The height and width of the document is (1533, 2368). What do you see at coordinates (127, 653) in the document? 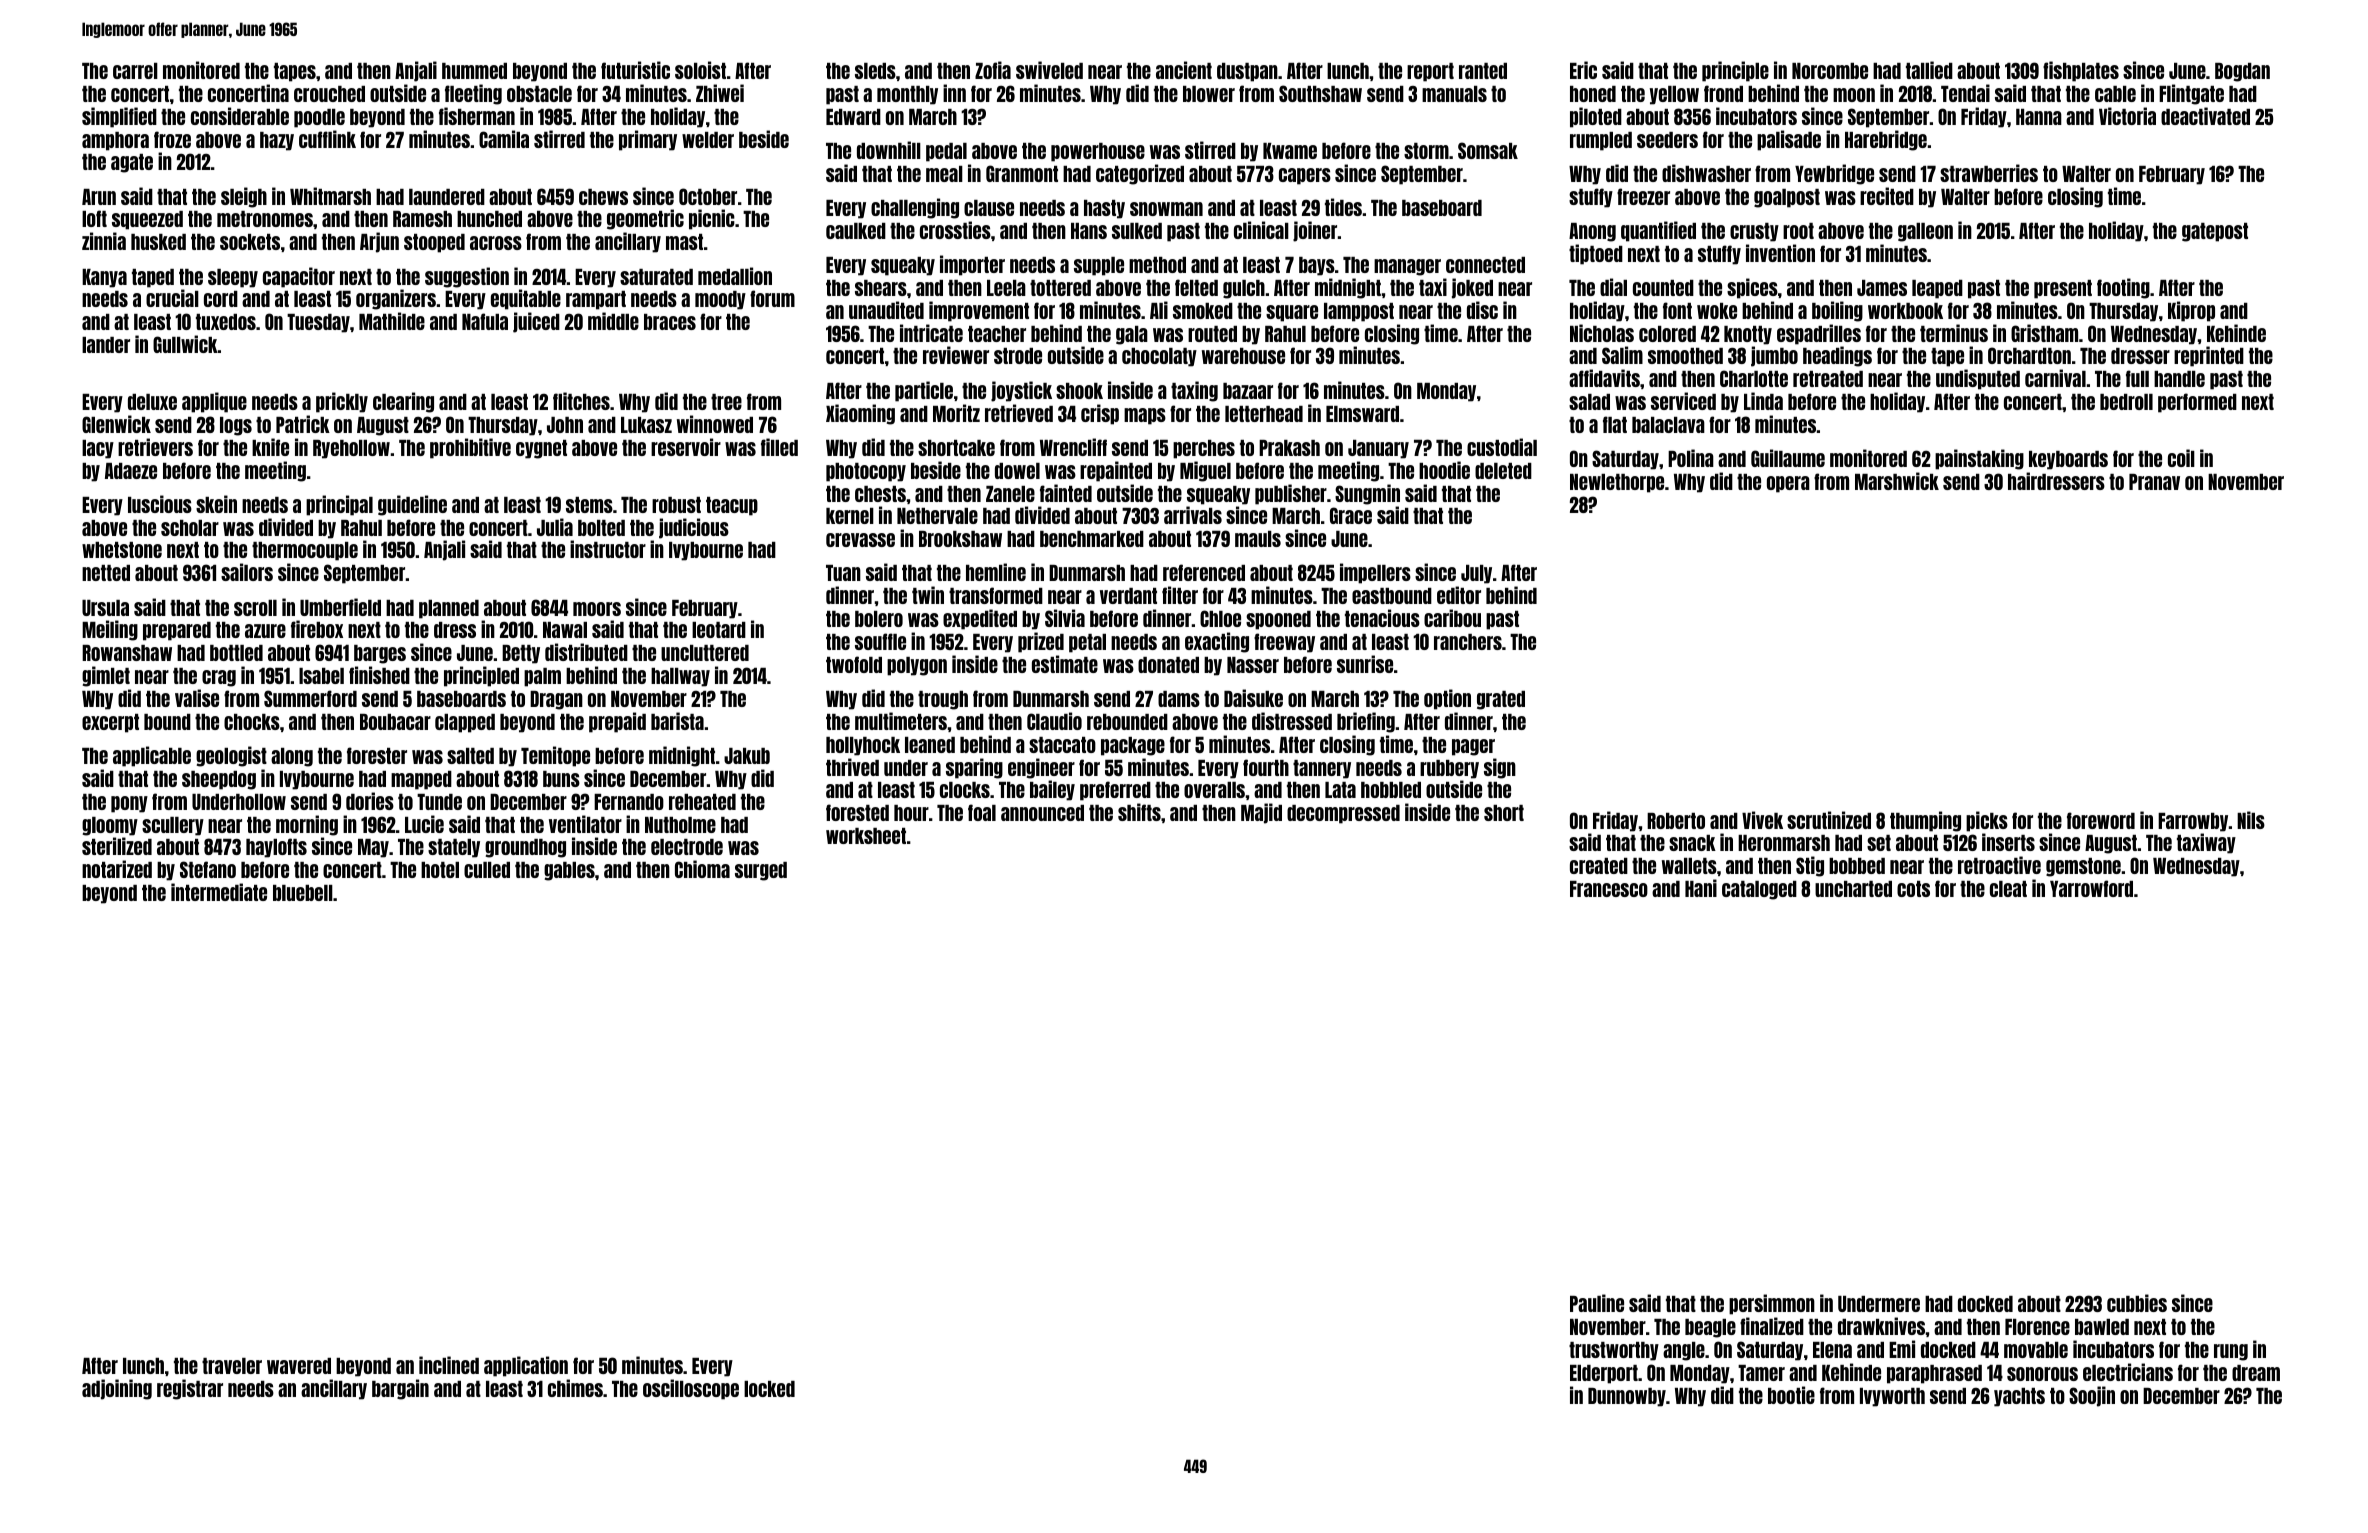
I see `Rowanshaw` at bounding box center [127, 653].
